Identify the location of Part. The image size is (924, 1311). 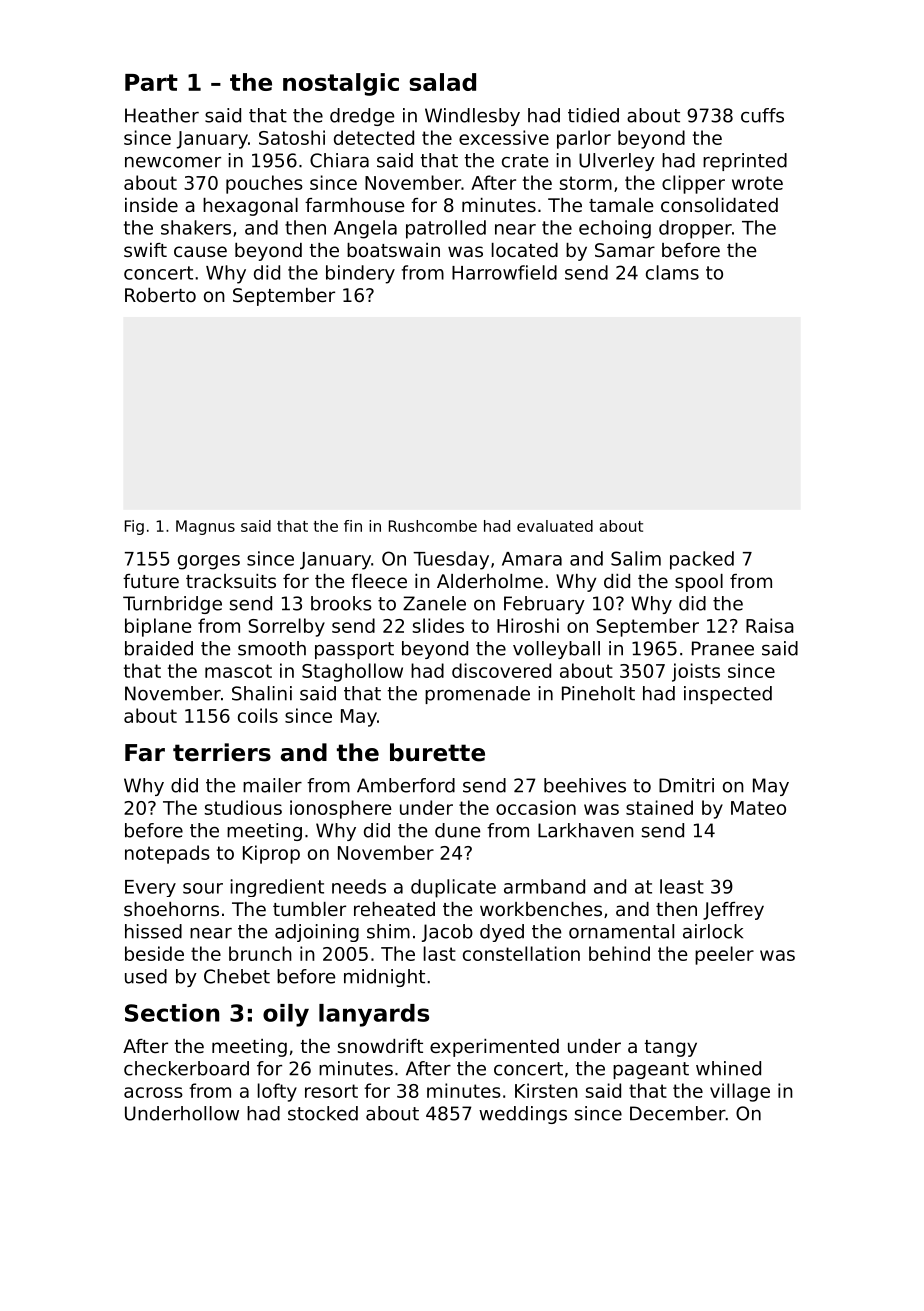
(151, 82).
